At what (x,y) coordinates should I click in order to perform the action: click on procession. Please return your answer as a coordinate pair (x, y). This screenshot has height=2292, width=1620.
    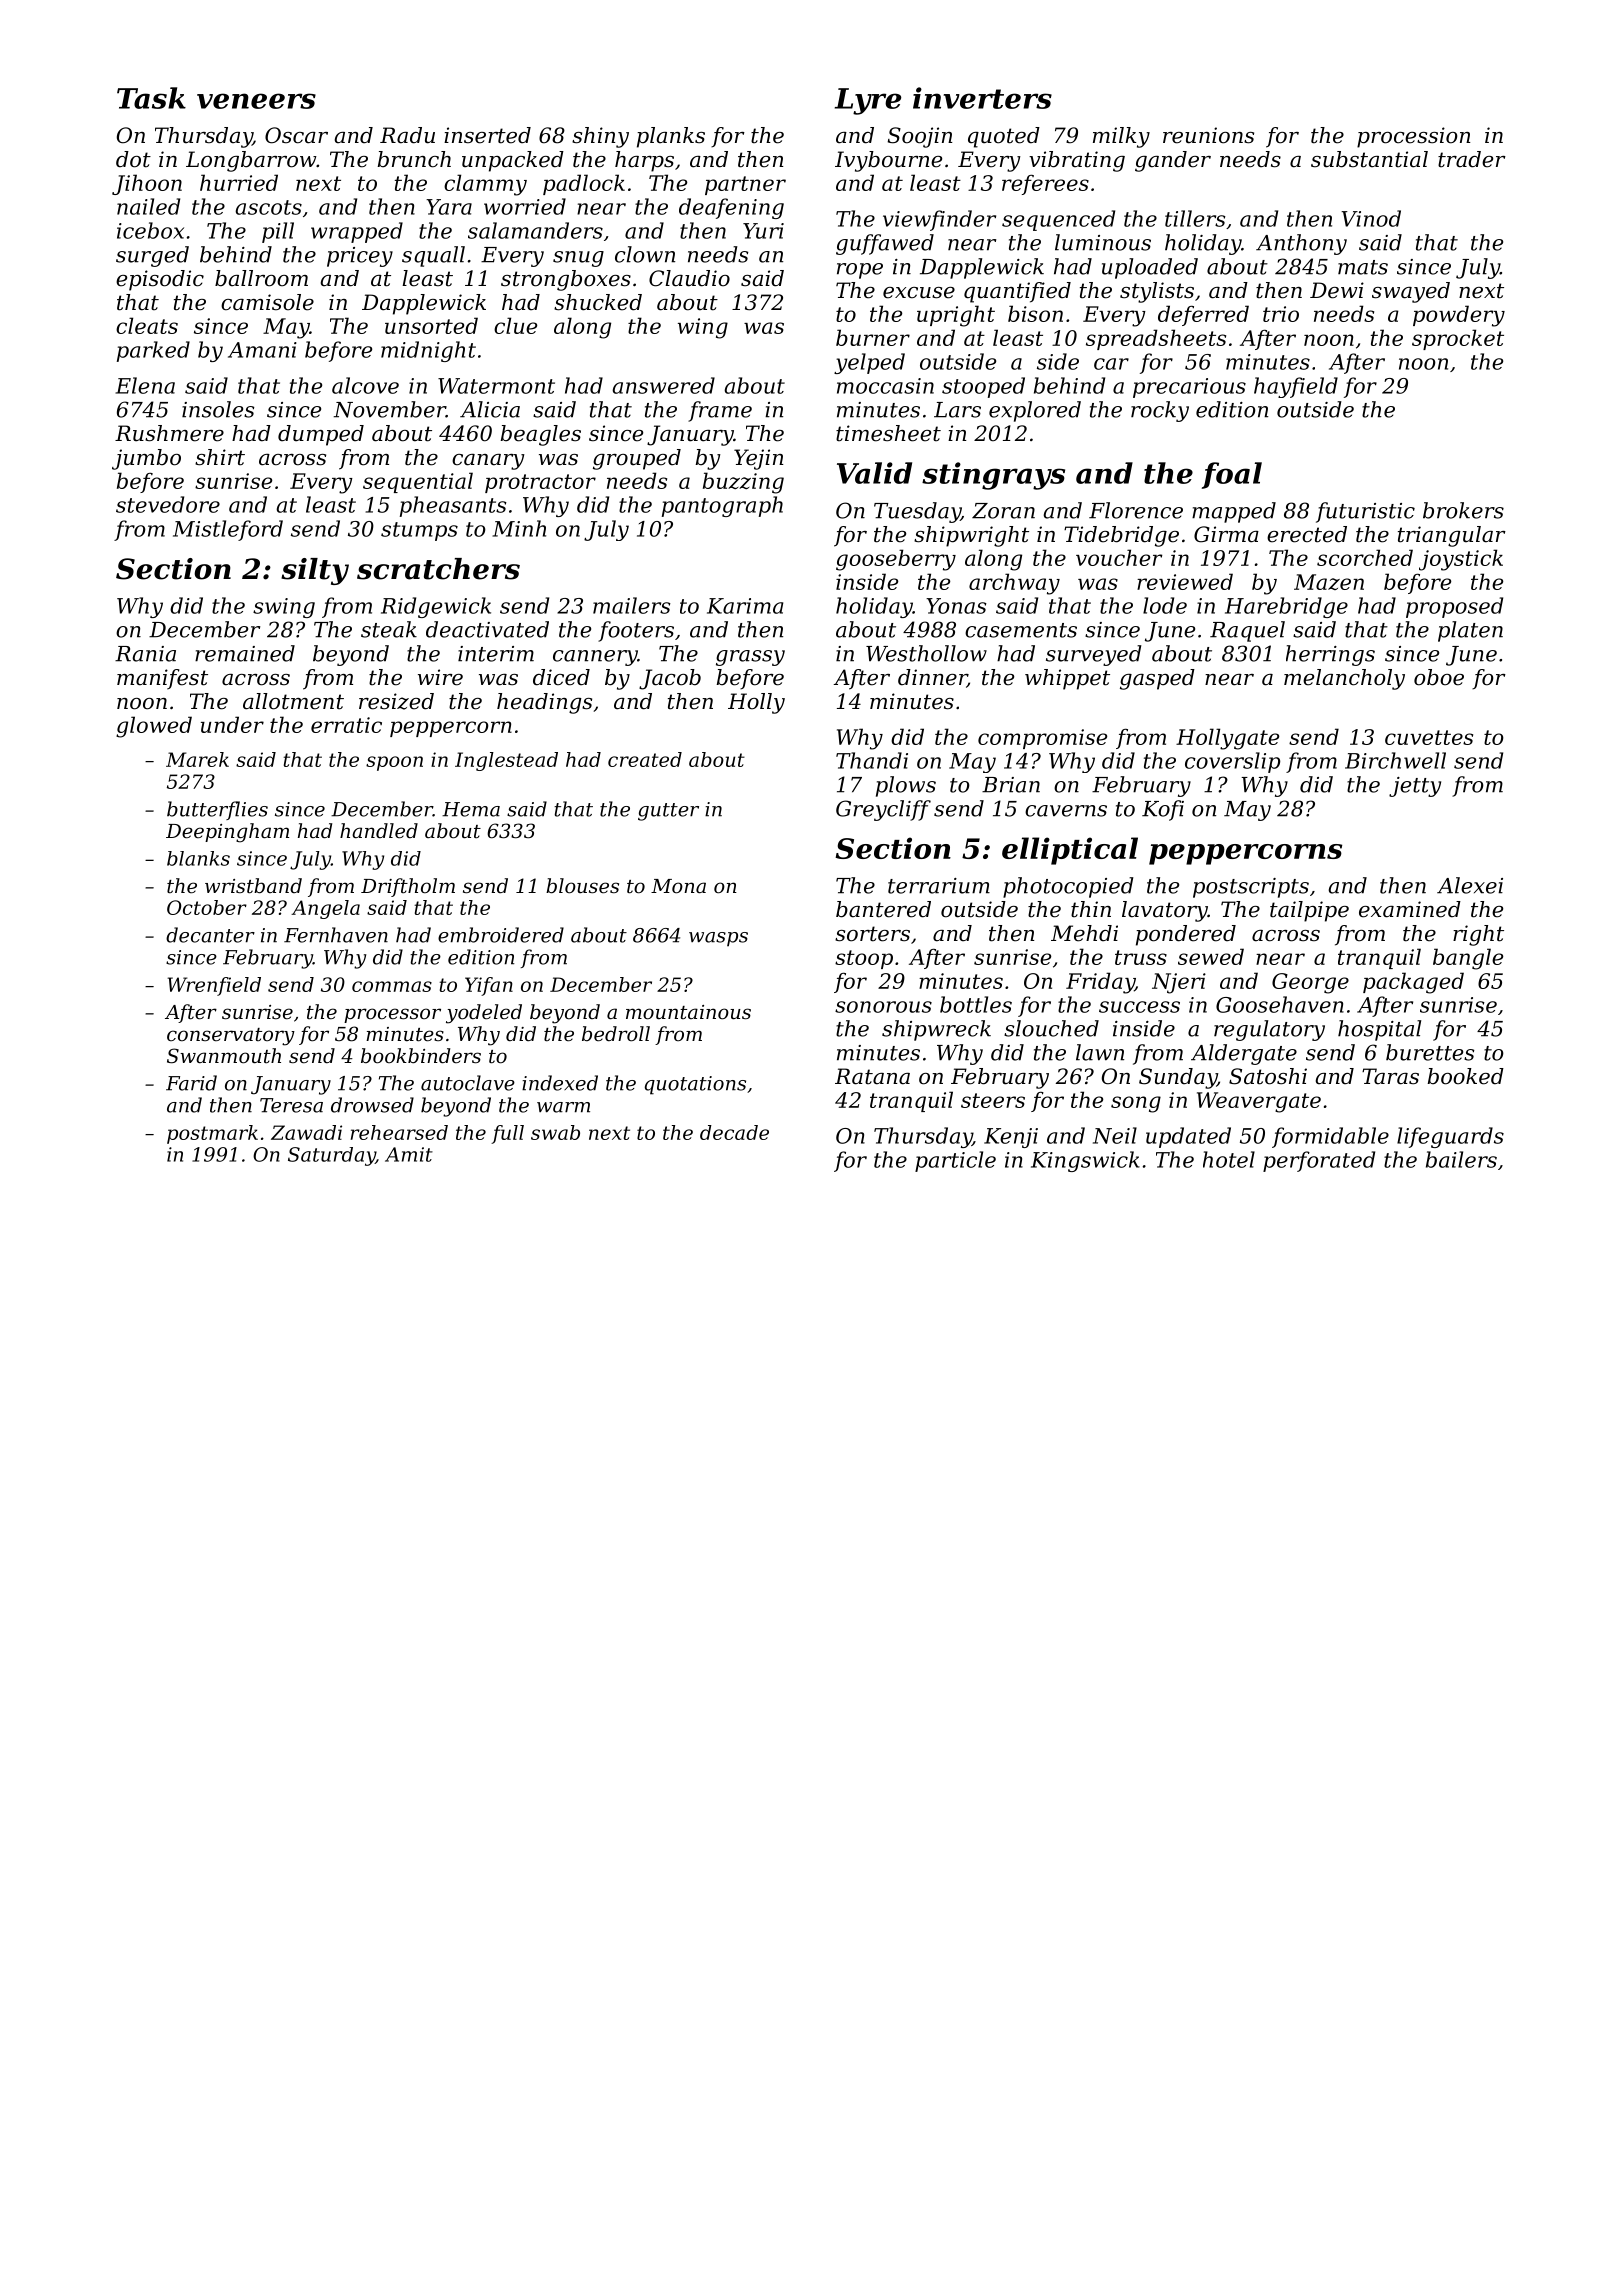
    Looking at the image, I should click on (1413, 137).
